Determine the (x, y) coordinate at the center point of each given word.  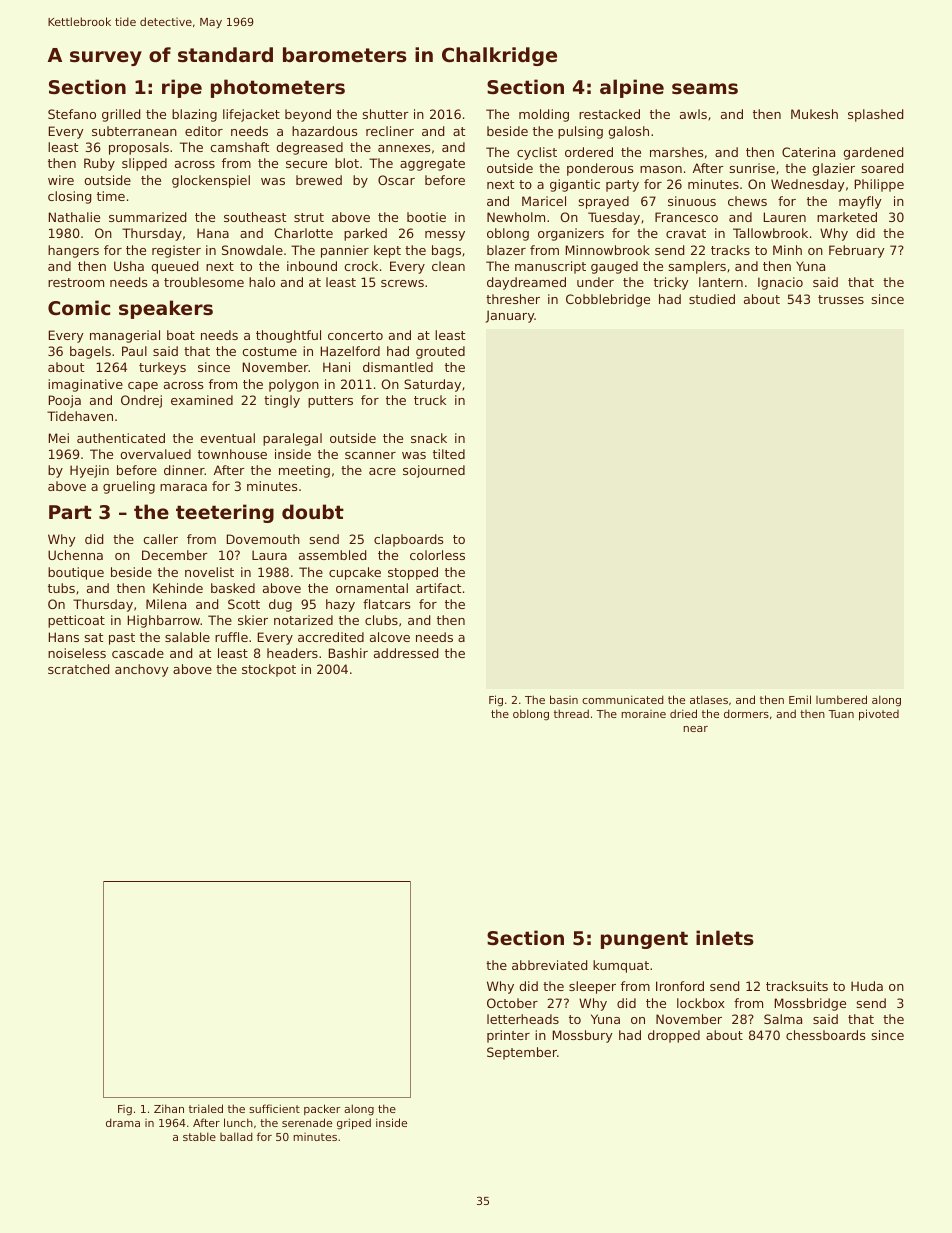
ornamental (372, 588)
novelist (209, 572)
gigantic (575, 185)
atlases (709, 699)
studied (712, 299)
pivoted (879, 715)
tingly (282, 401)
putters (330, 402)
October (512, 1003)
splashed (875, 115)
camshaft (239, 147)
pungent (644, 940)
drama (123, 1122)
